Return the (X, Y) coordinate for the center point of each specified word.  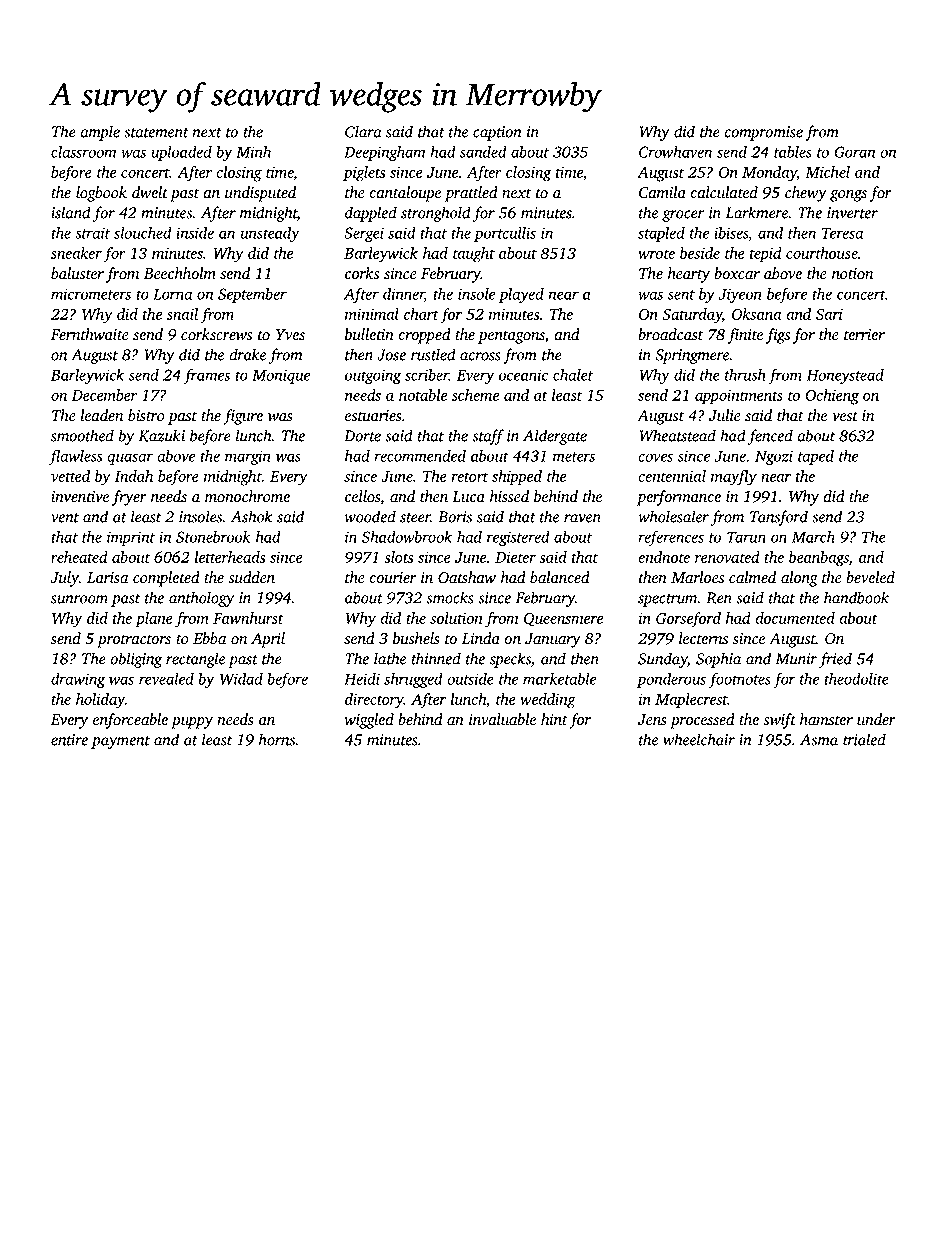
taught (474, 255)
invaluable (502, 719)
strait (92, 233)
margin (248, 458)
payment (120, 742)
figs (778, 336)
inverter (852, 213)
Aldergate (555, 437)
